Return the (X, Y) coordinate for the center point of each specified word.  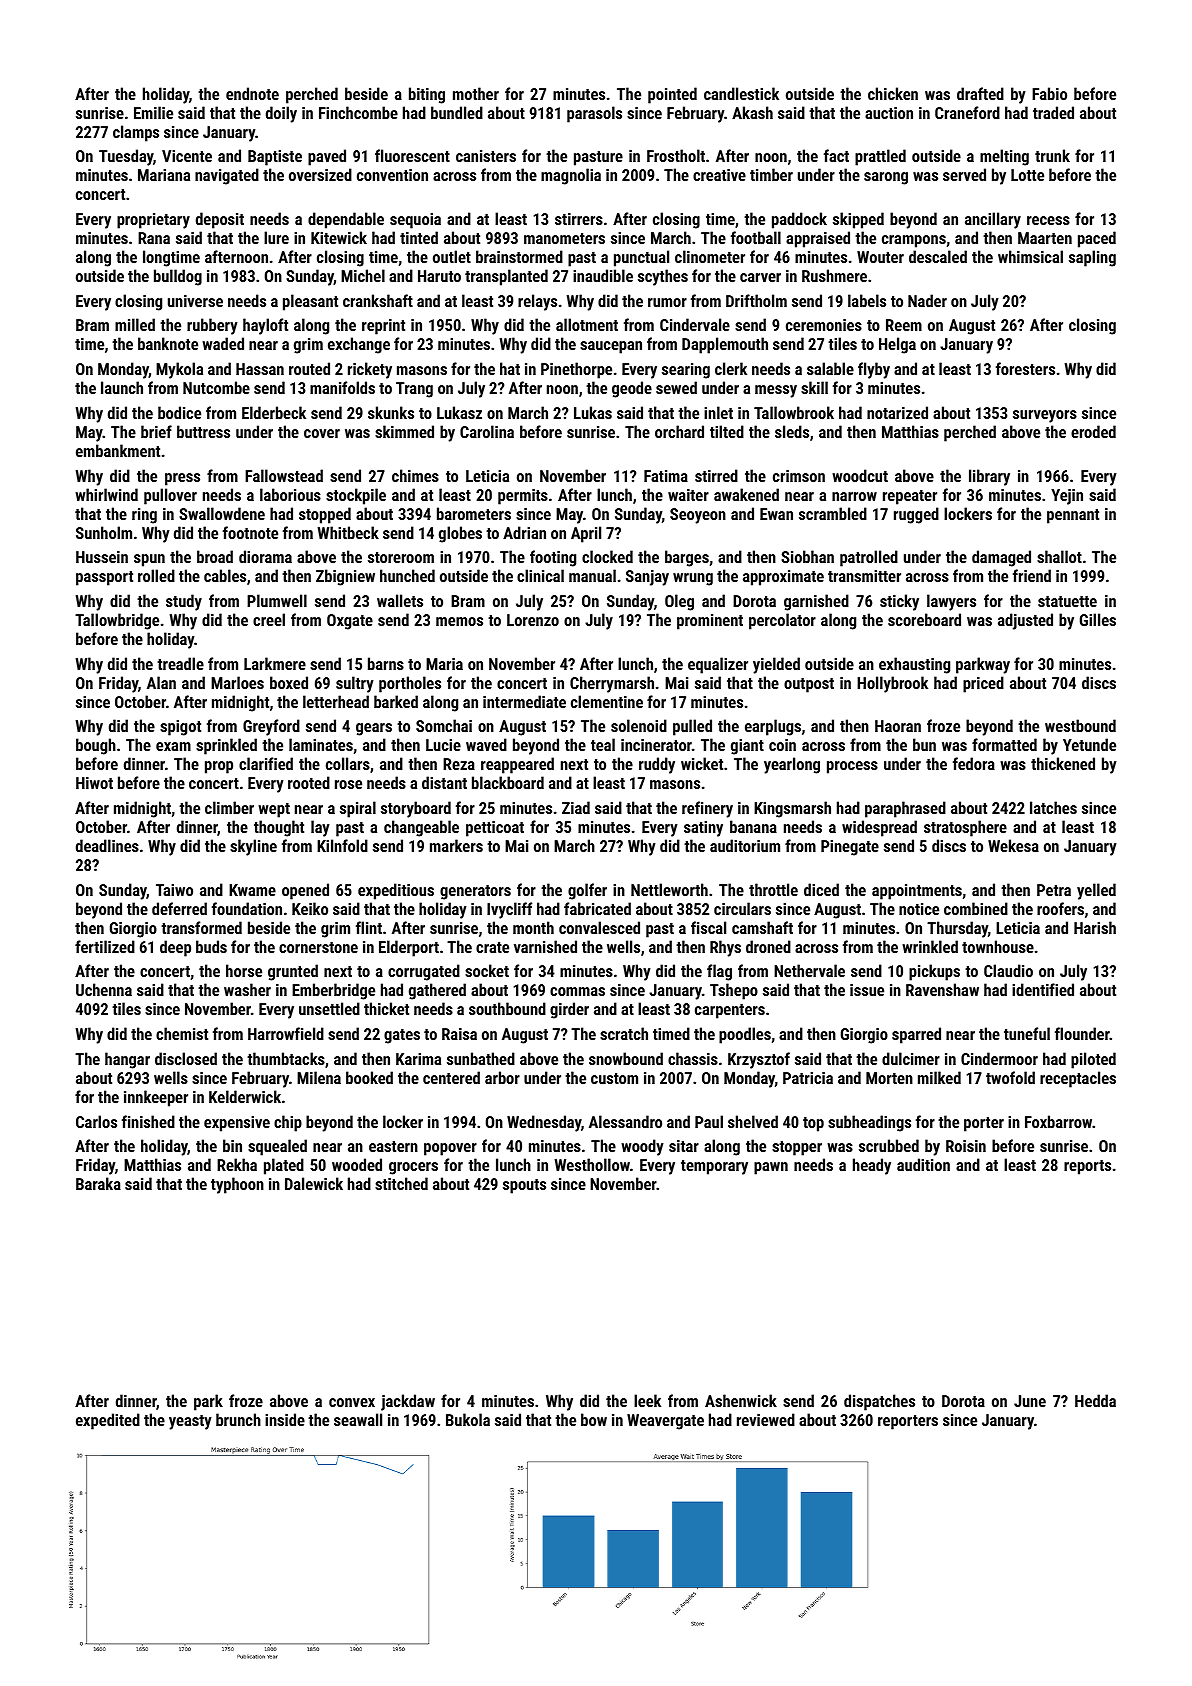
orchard (679, 431)
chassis (693, 1058)
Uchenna (104, 989)
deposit (220, 220)
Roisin (966, 1146)
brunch (238, 1419)
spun (149, 560)
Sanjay (647, 578)
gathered (437, 991)
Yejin (1067, 497)
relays (537, 302)
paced (1097, 239)
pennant (1073, 516)
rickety (370, 370)
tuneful (1027, 1033)
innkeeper (156, 1098)
